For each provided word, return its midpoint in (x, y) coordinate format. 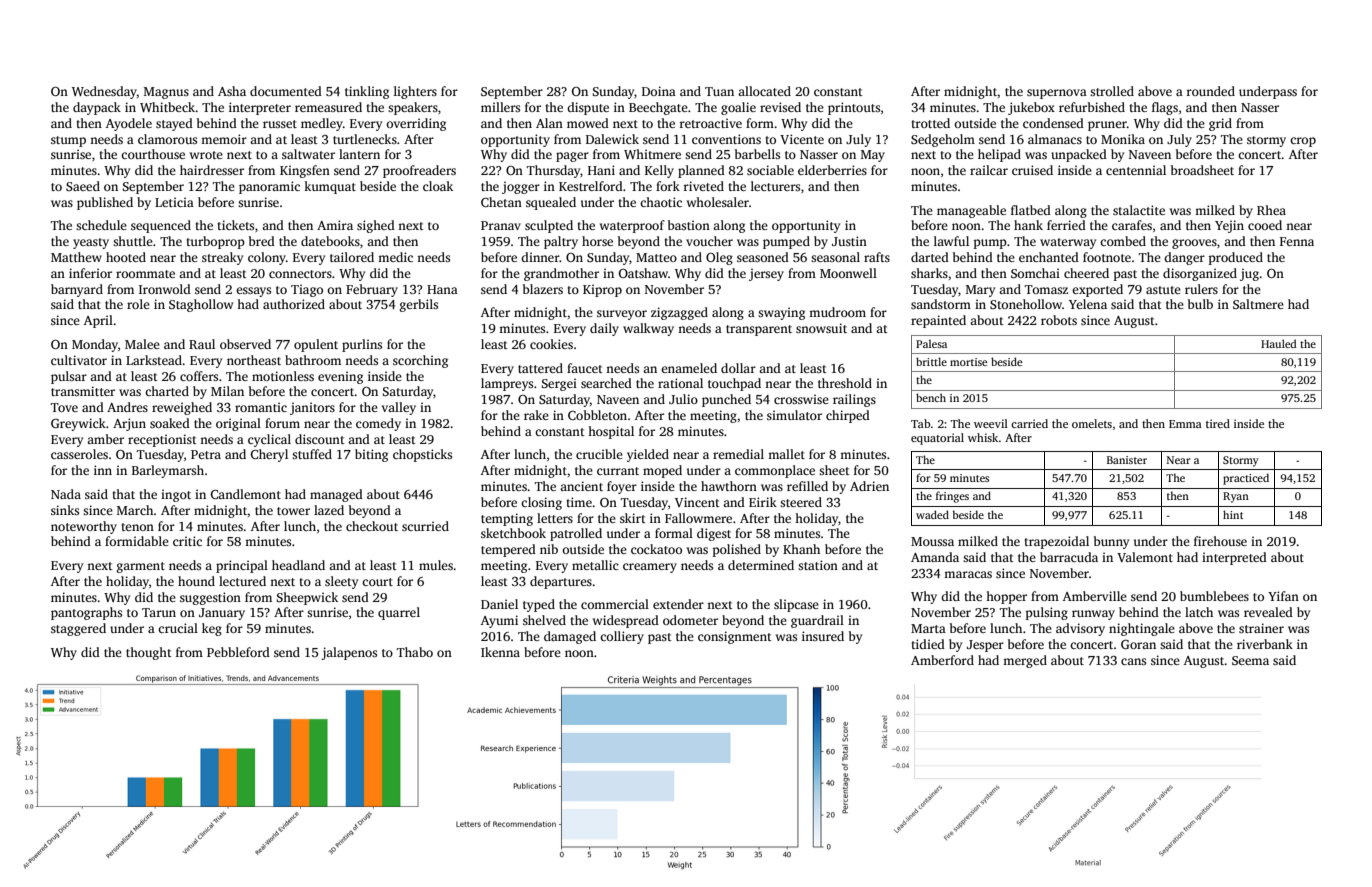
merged (1025, 661)
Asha (232, 91)
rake (536, 415)
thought (149, 653)
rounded (1210, 91)
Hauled (1279, 343)
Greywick (78, 424)
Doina (659, 91)
